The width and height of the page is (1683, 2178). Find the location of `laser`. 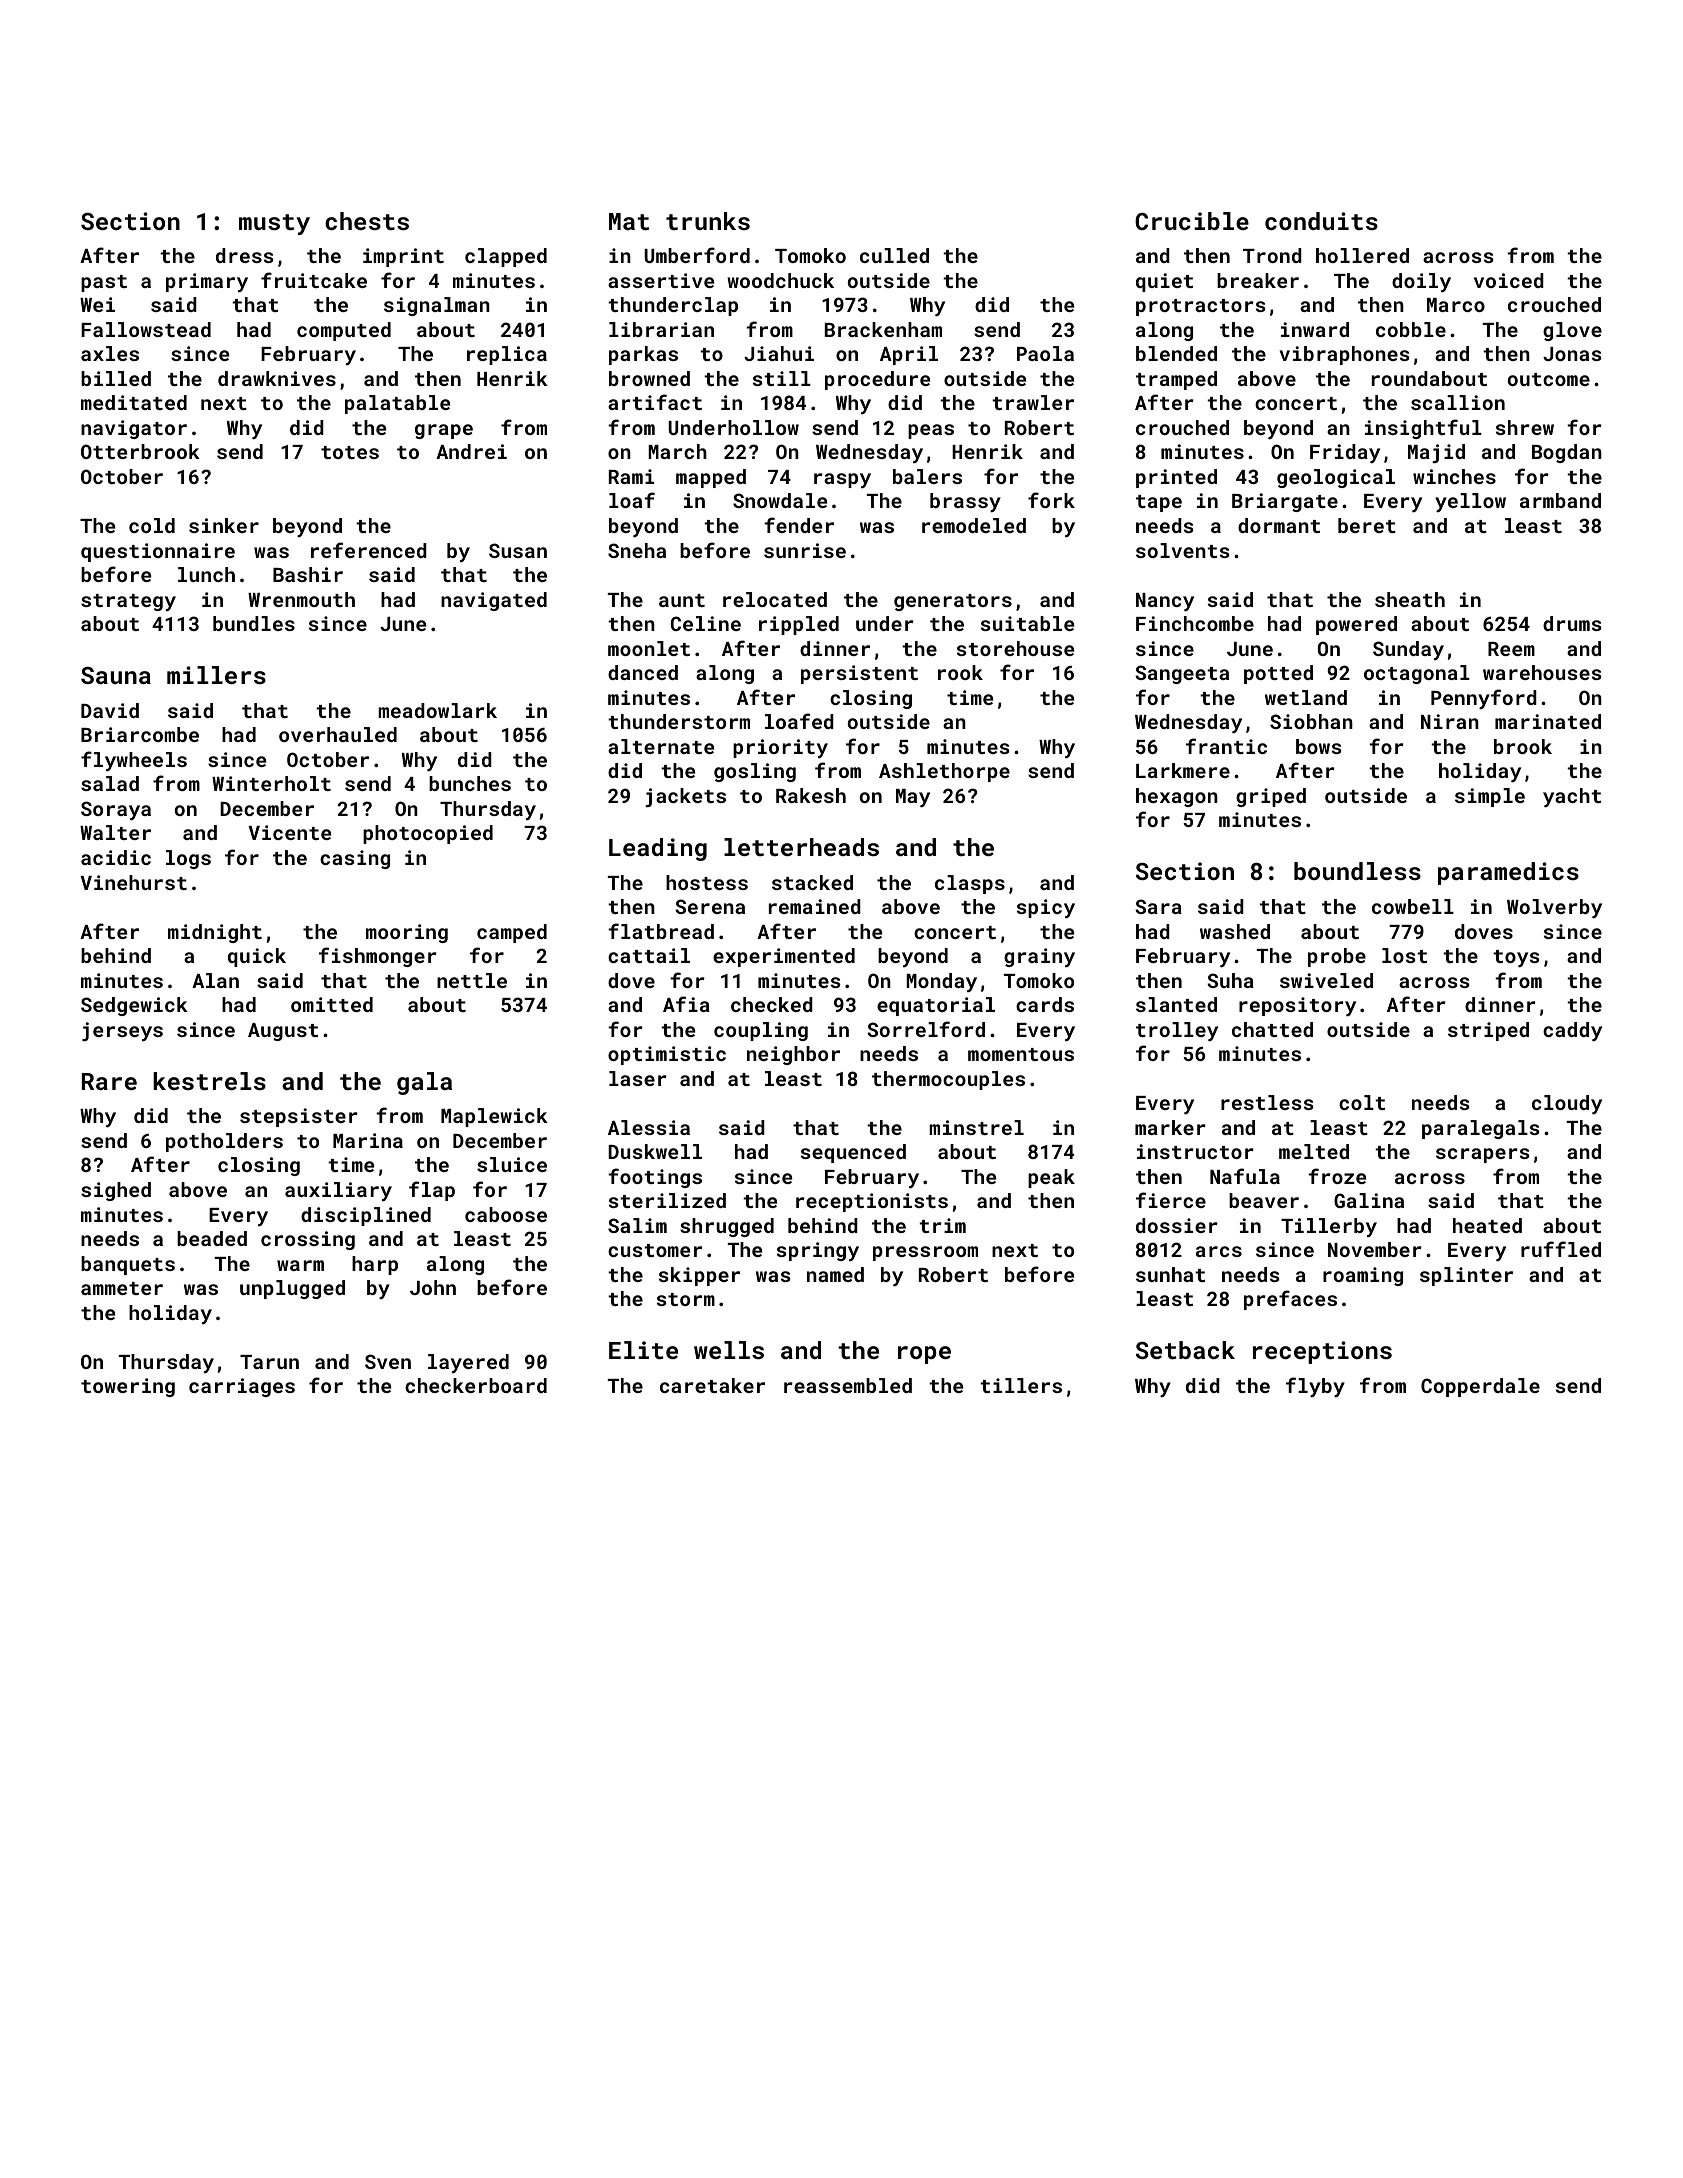

laser is located at coordinates (638, 1078).
